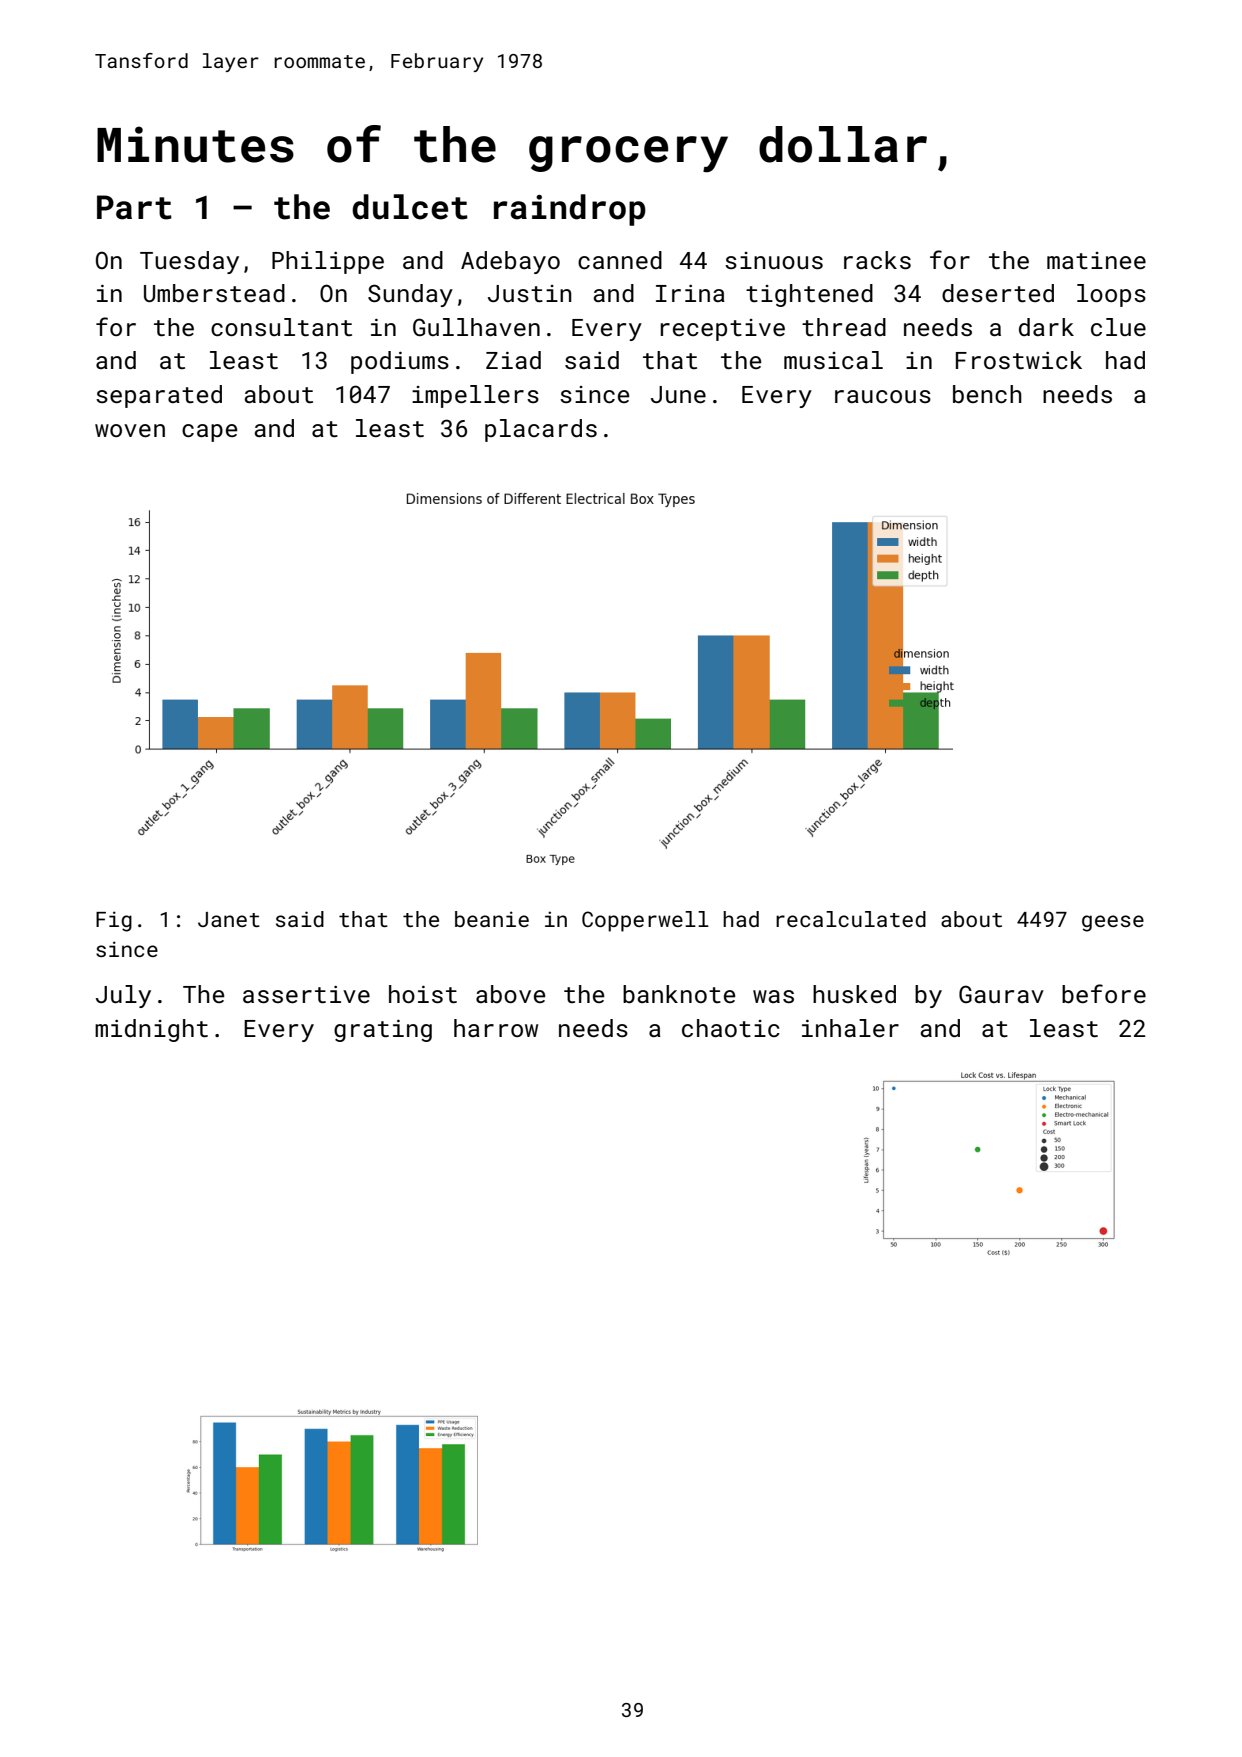 Image resolution: width=1242 pixels, height=1757 pixels. I want to click on Gaurav, so click(1001, 994).
